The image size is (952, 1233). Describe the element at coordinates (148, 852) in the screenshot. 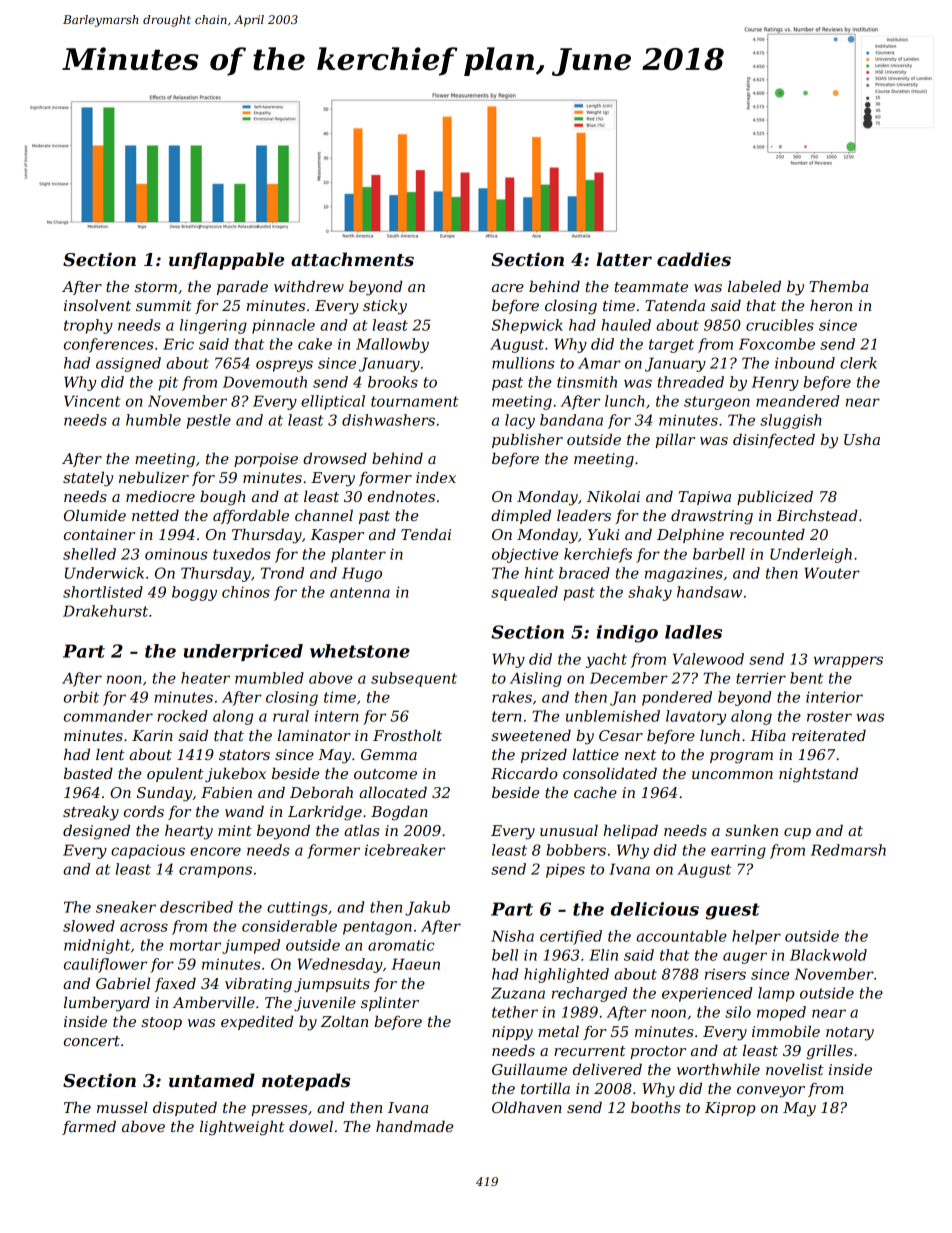

I see `capacious` at that location.
